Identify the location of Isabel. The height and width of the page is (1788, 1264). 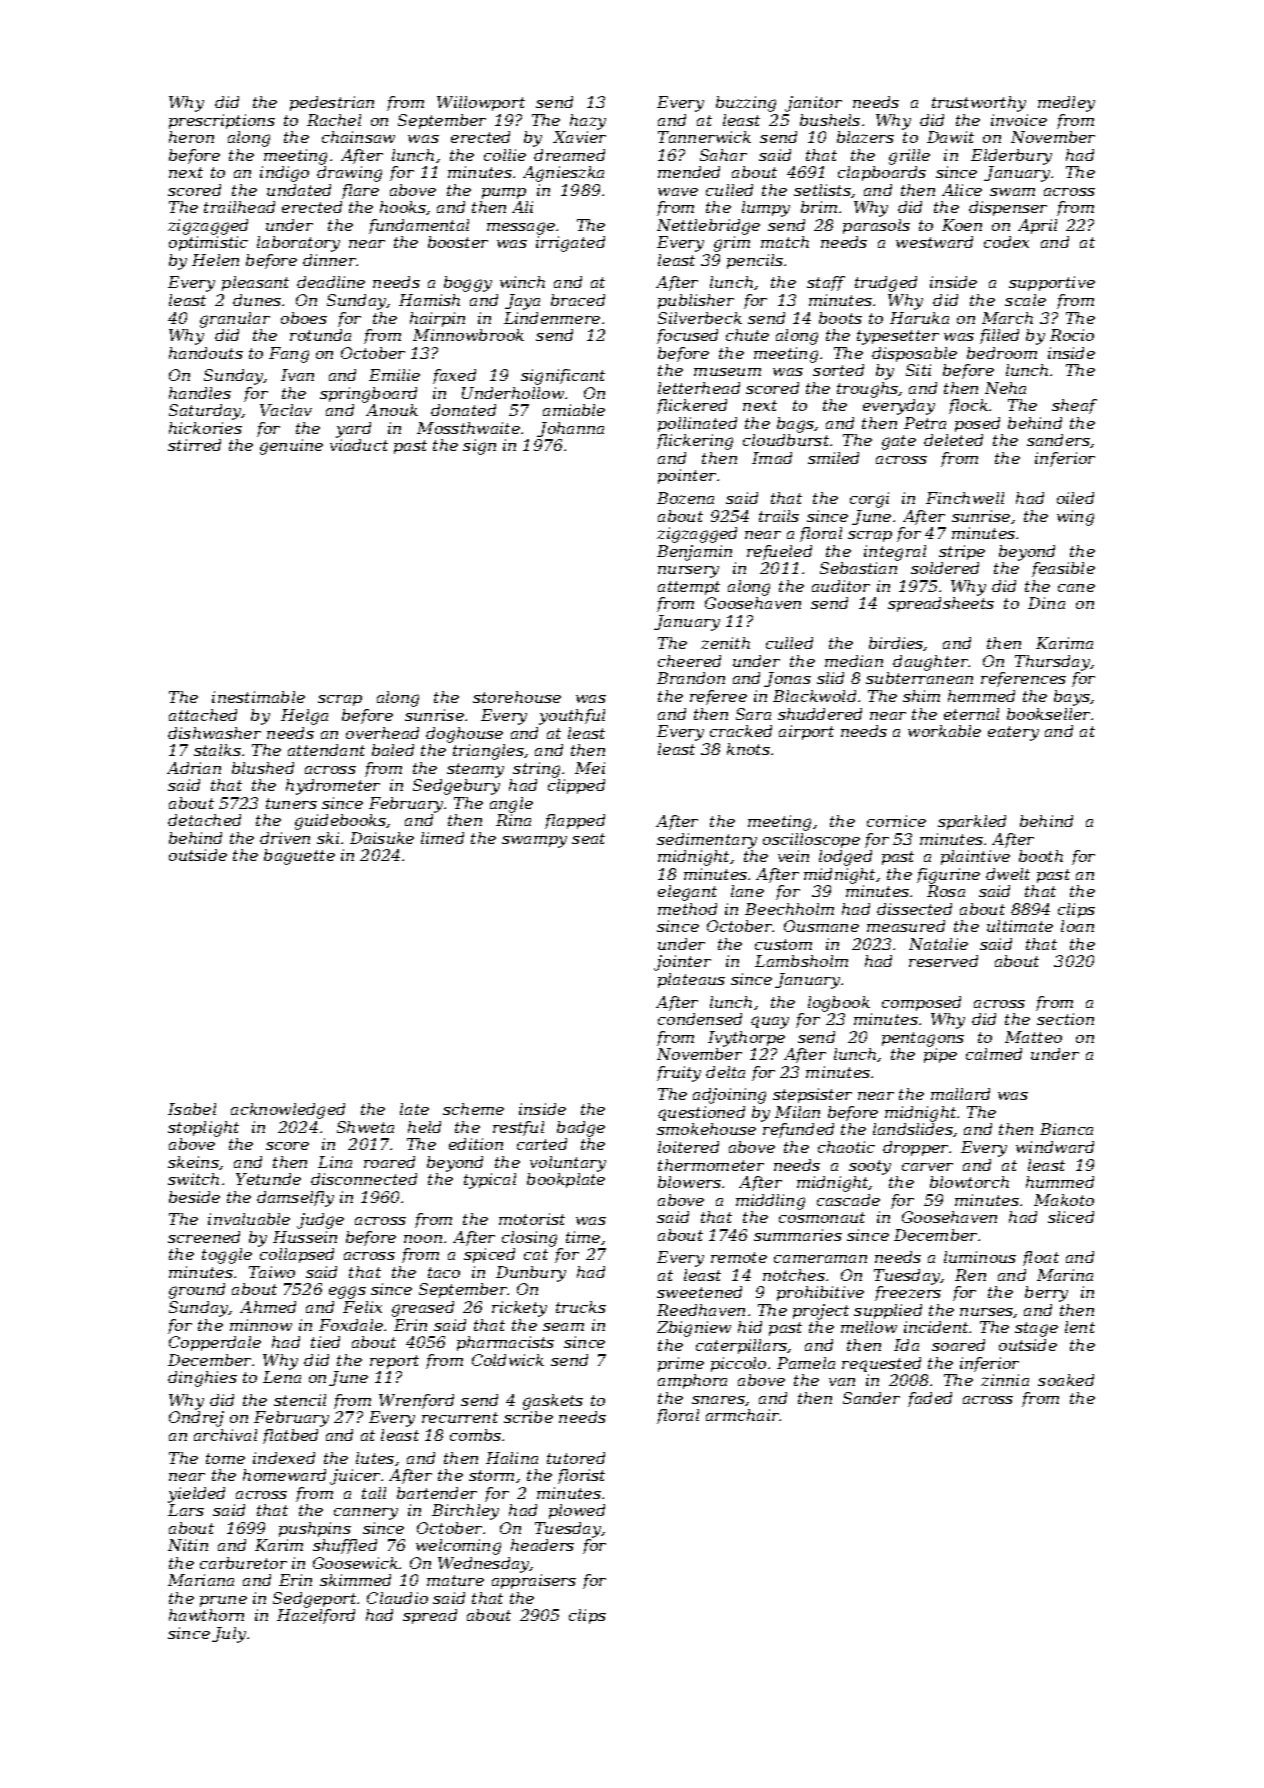
(192, 1109).
